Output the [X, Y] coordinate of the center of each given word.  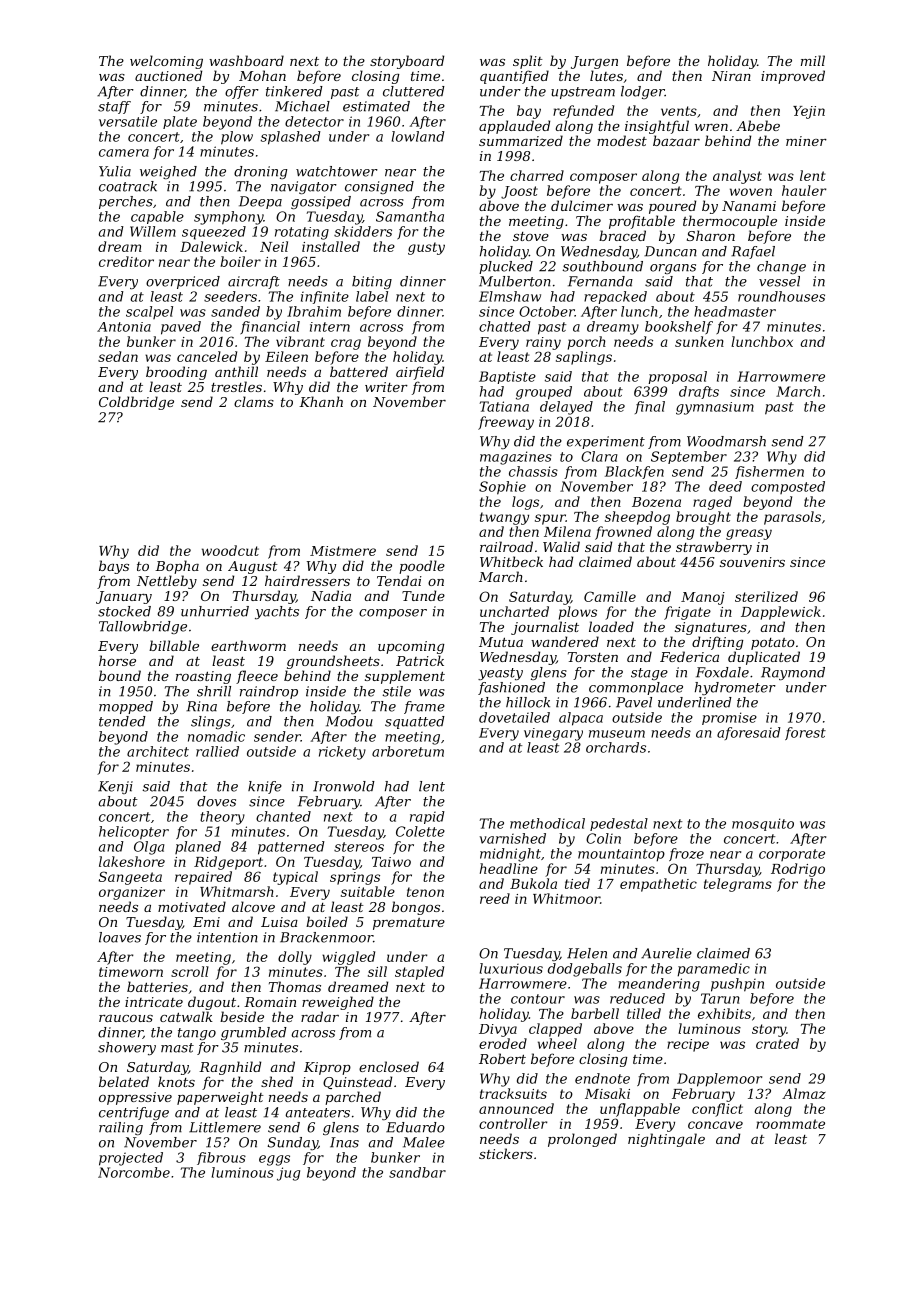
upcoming [411, 647]
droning [260, 172]
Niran [731, 76]
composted [788, 487]
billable [174, 645]
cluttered [414, 91]
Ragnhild [230, 1068]
